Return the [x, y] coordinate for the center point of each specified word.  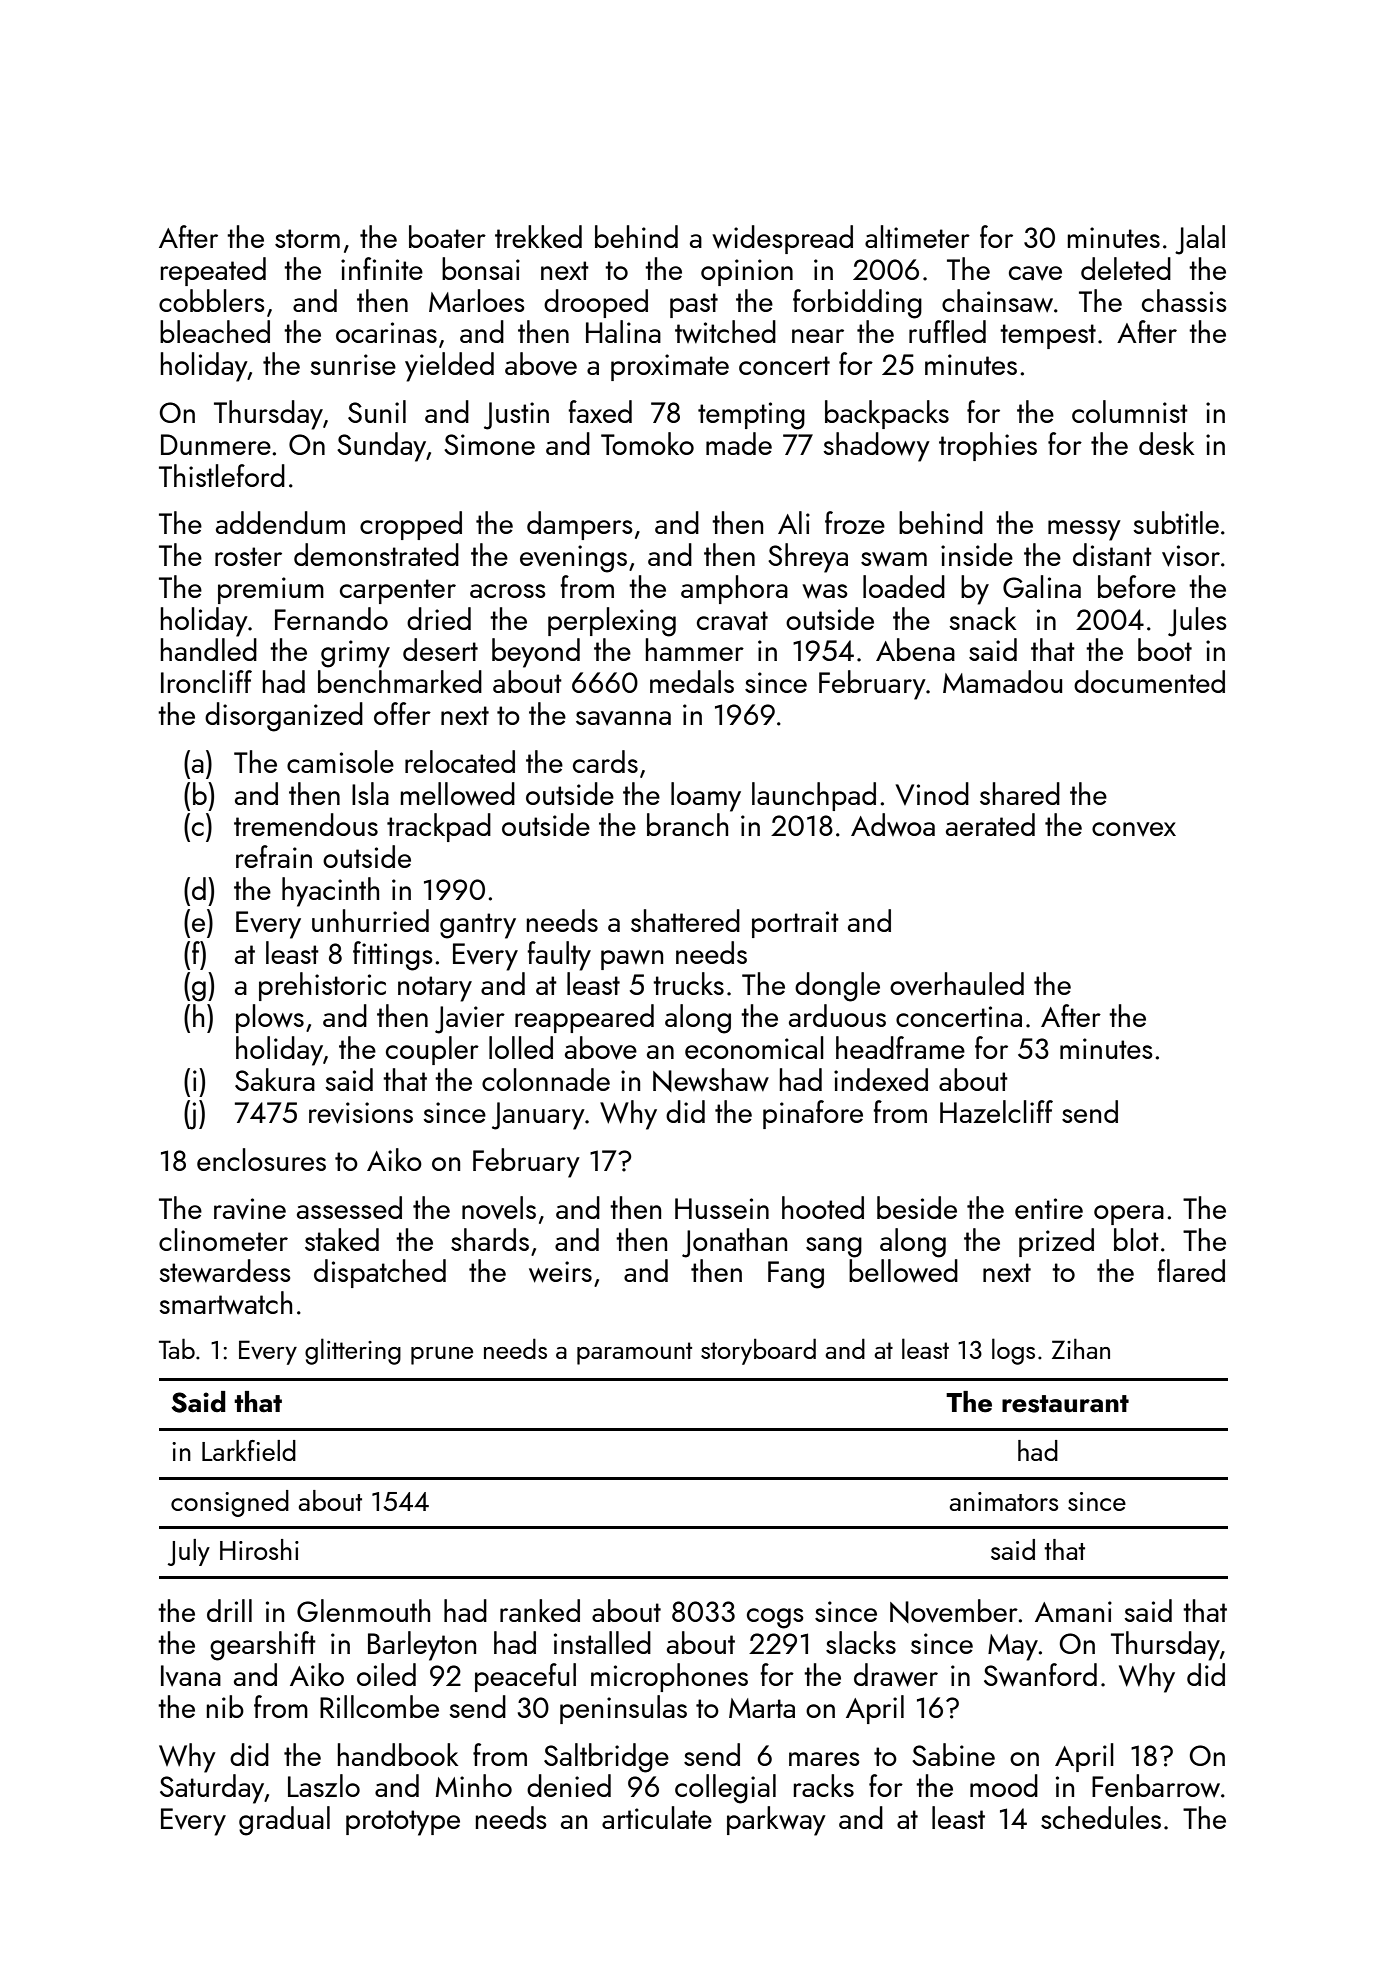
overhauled [957, 984]
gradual [284, 1821]
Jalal [1200, 240]
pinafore [813, 1114]
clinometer [223, 1239]
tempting [751, 416]
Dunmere [216, 444]
